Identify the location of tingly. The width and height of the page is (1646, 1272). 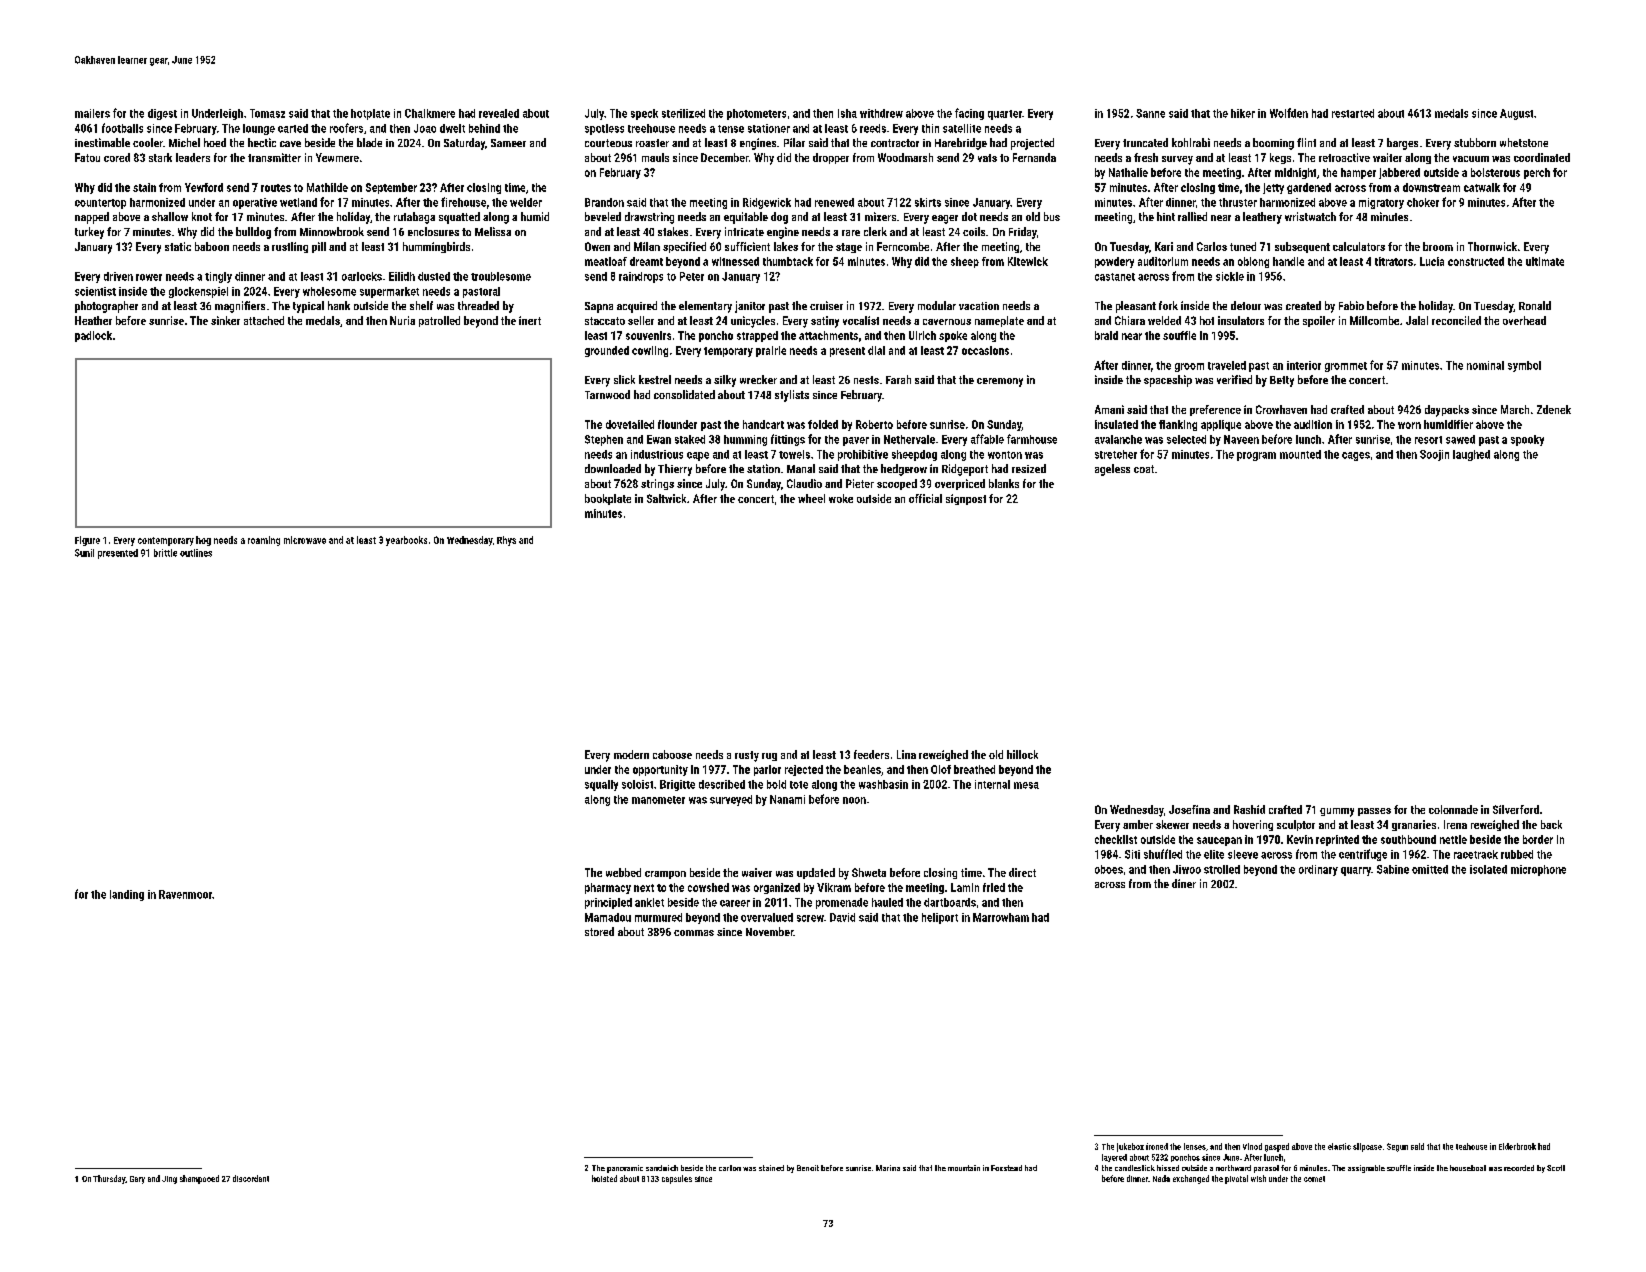
(218, 277).
